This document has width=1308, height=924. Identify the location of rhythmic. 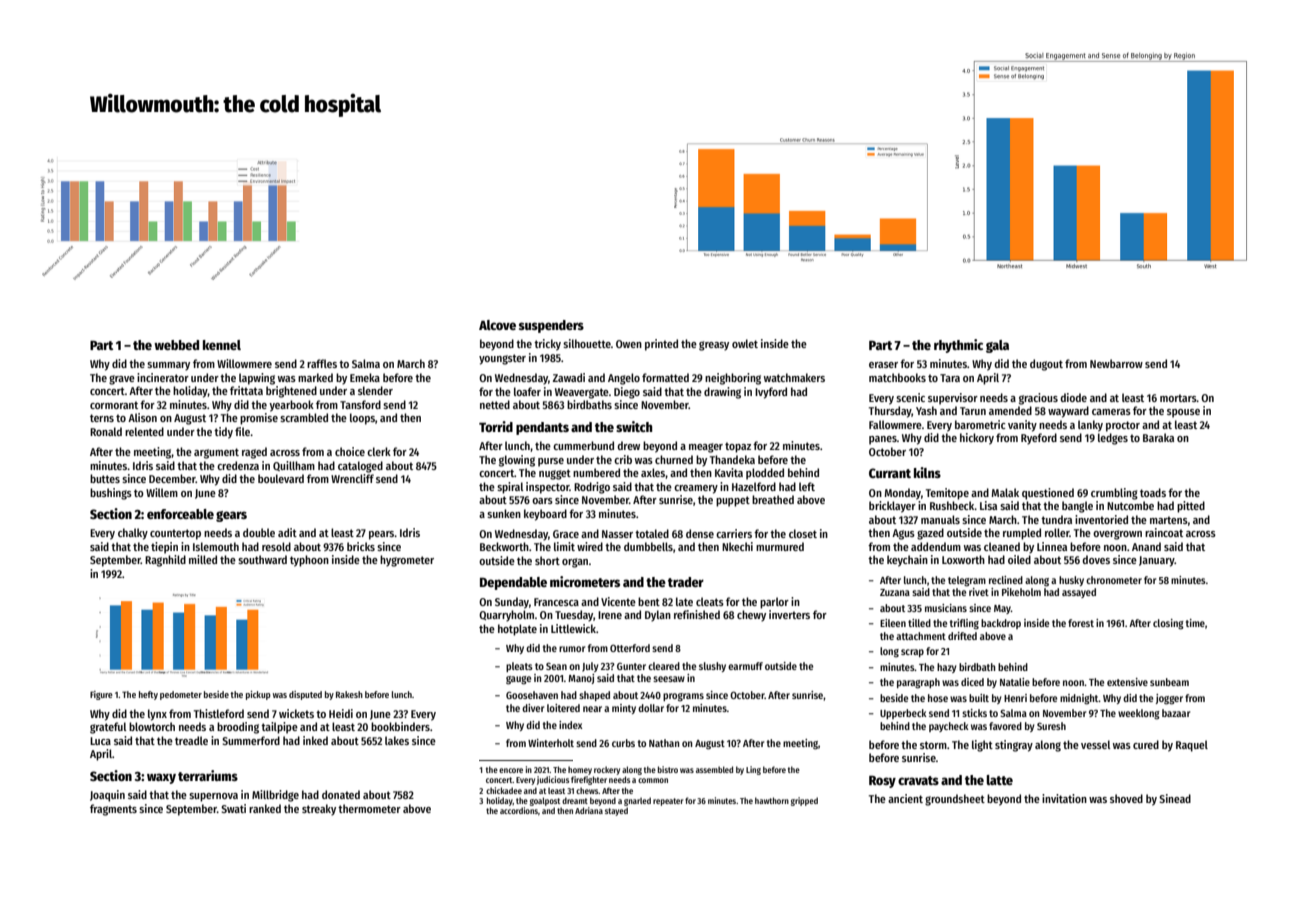
(958, 346).
